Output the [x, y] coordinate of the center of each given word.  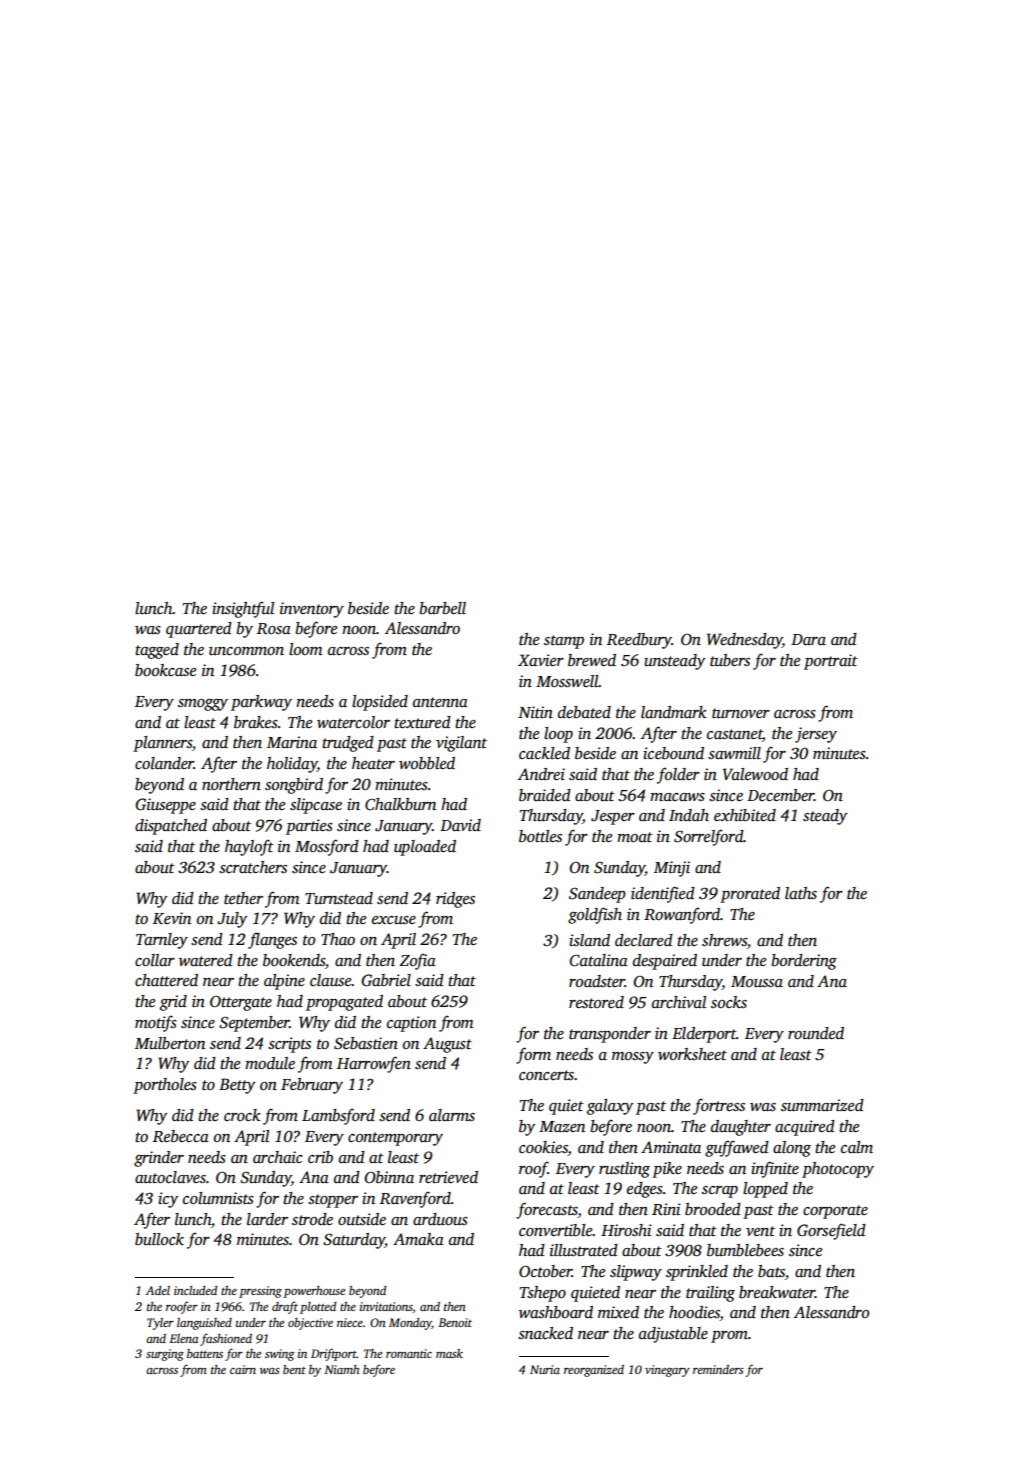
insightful [243, 609]
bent [294, 1369]
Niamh [342, 1369]
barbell [442, 608]
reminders [718, 1369]
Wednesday [744, 641]
